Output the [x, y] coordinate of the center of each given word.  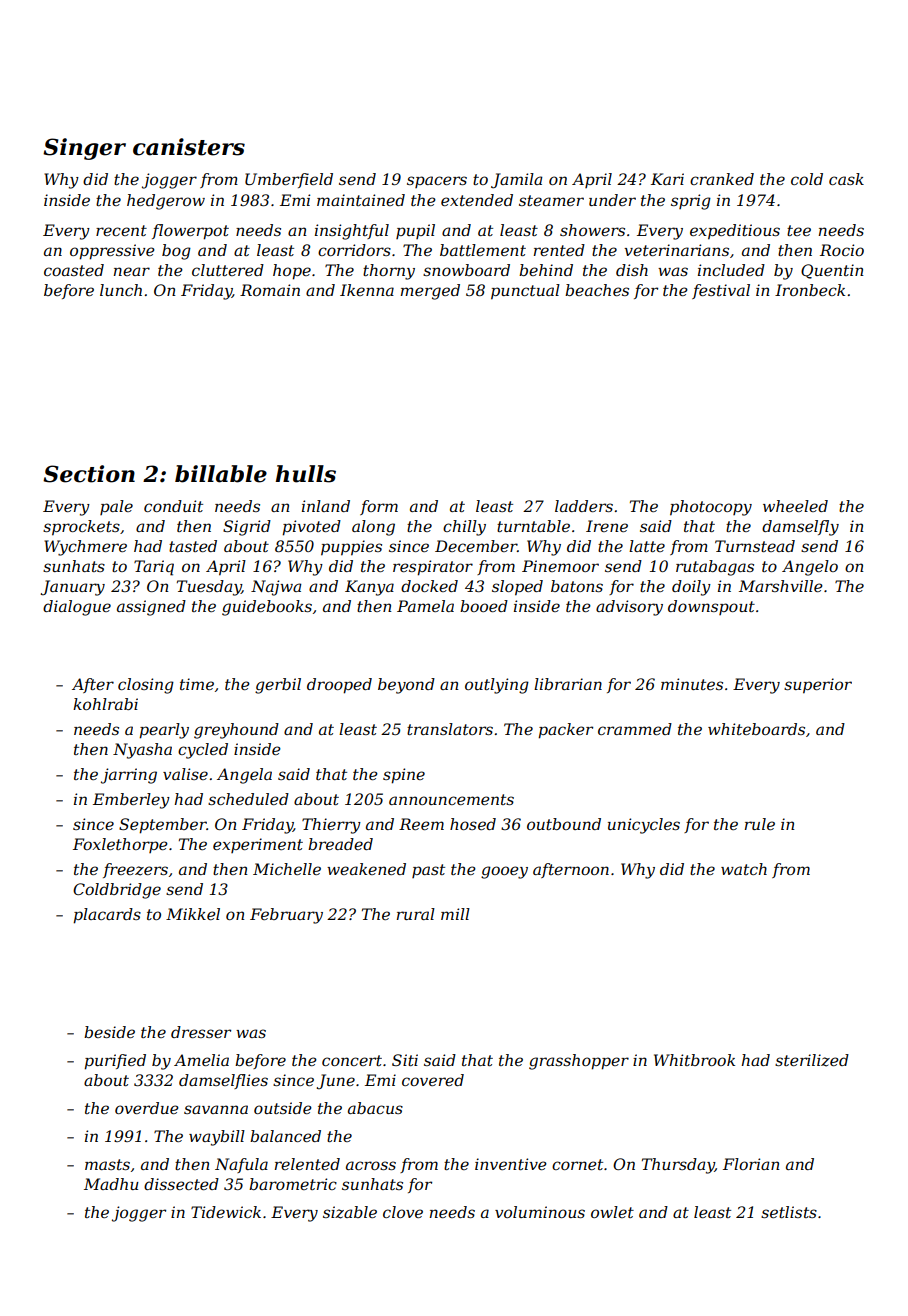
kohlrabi [105, 704]
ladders [584, 506]
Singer [84, 149]
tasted [193, 546]
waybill [217, 1138]
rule [760, 824]
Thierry [331, 826]
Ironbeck [810, 290]
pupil [415, 231]
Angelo [810, 568]
